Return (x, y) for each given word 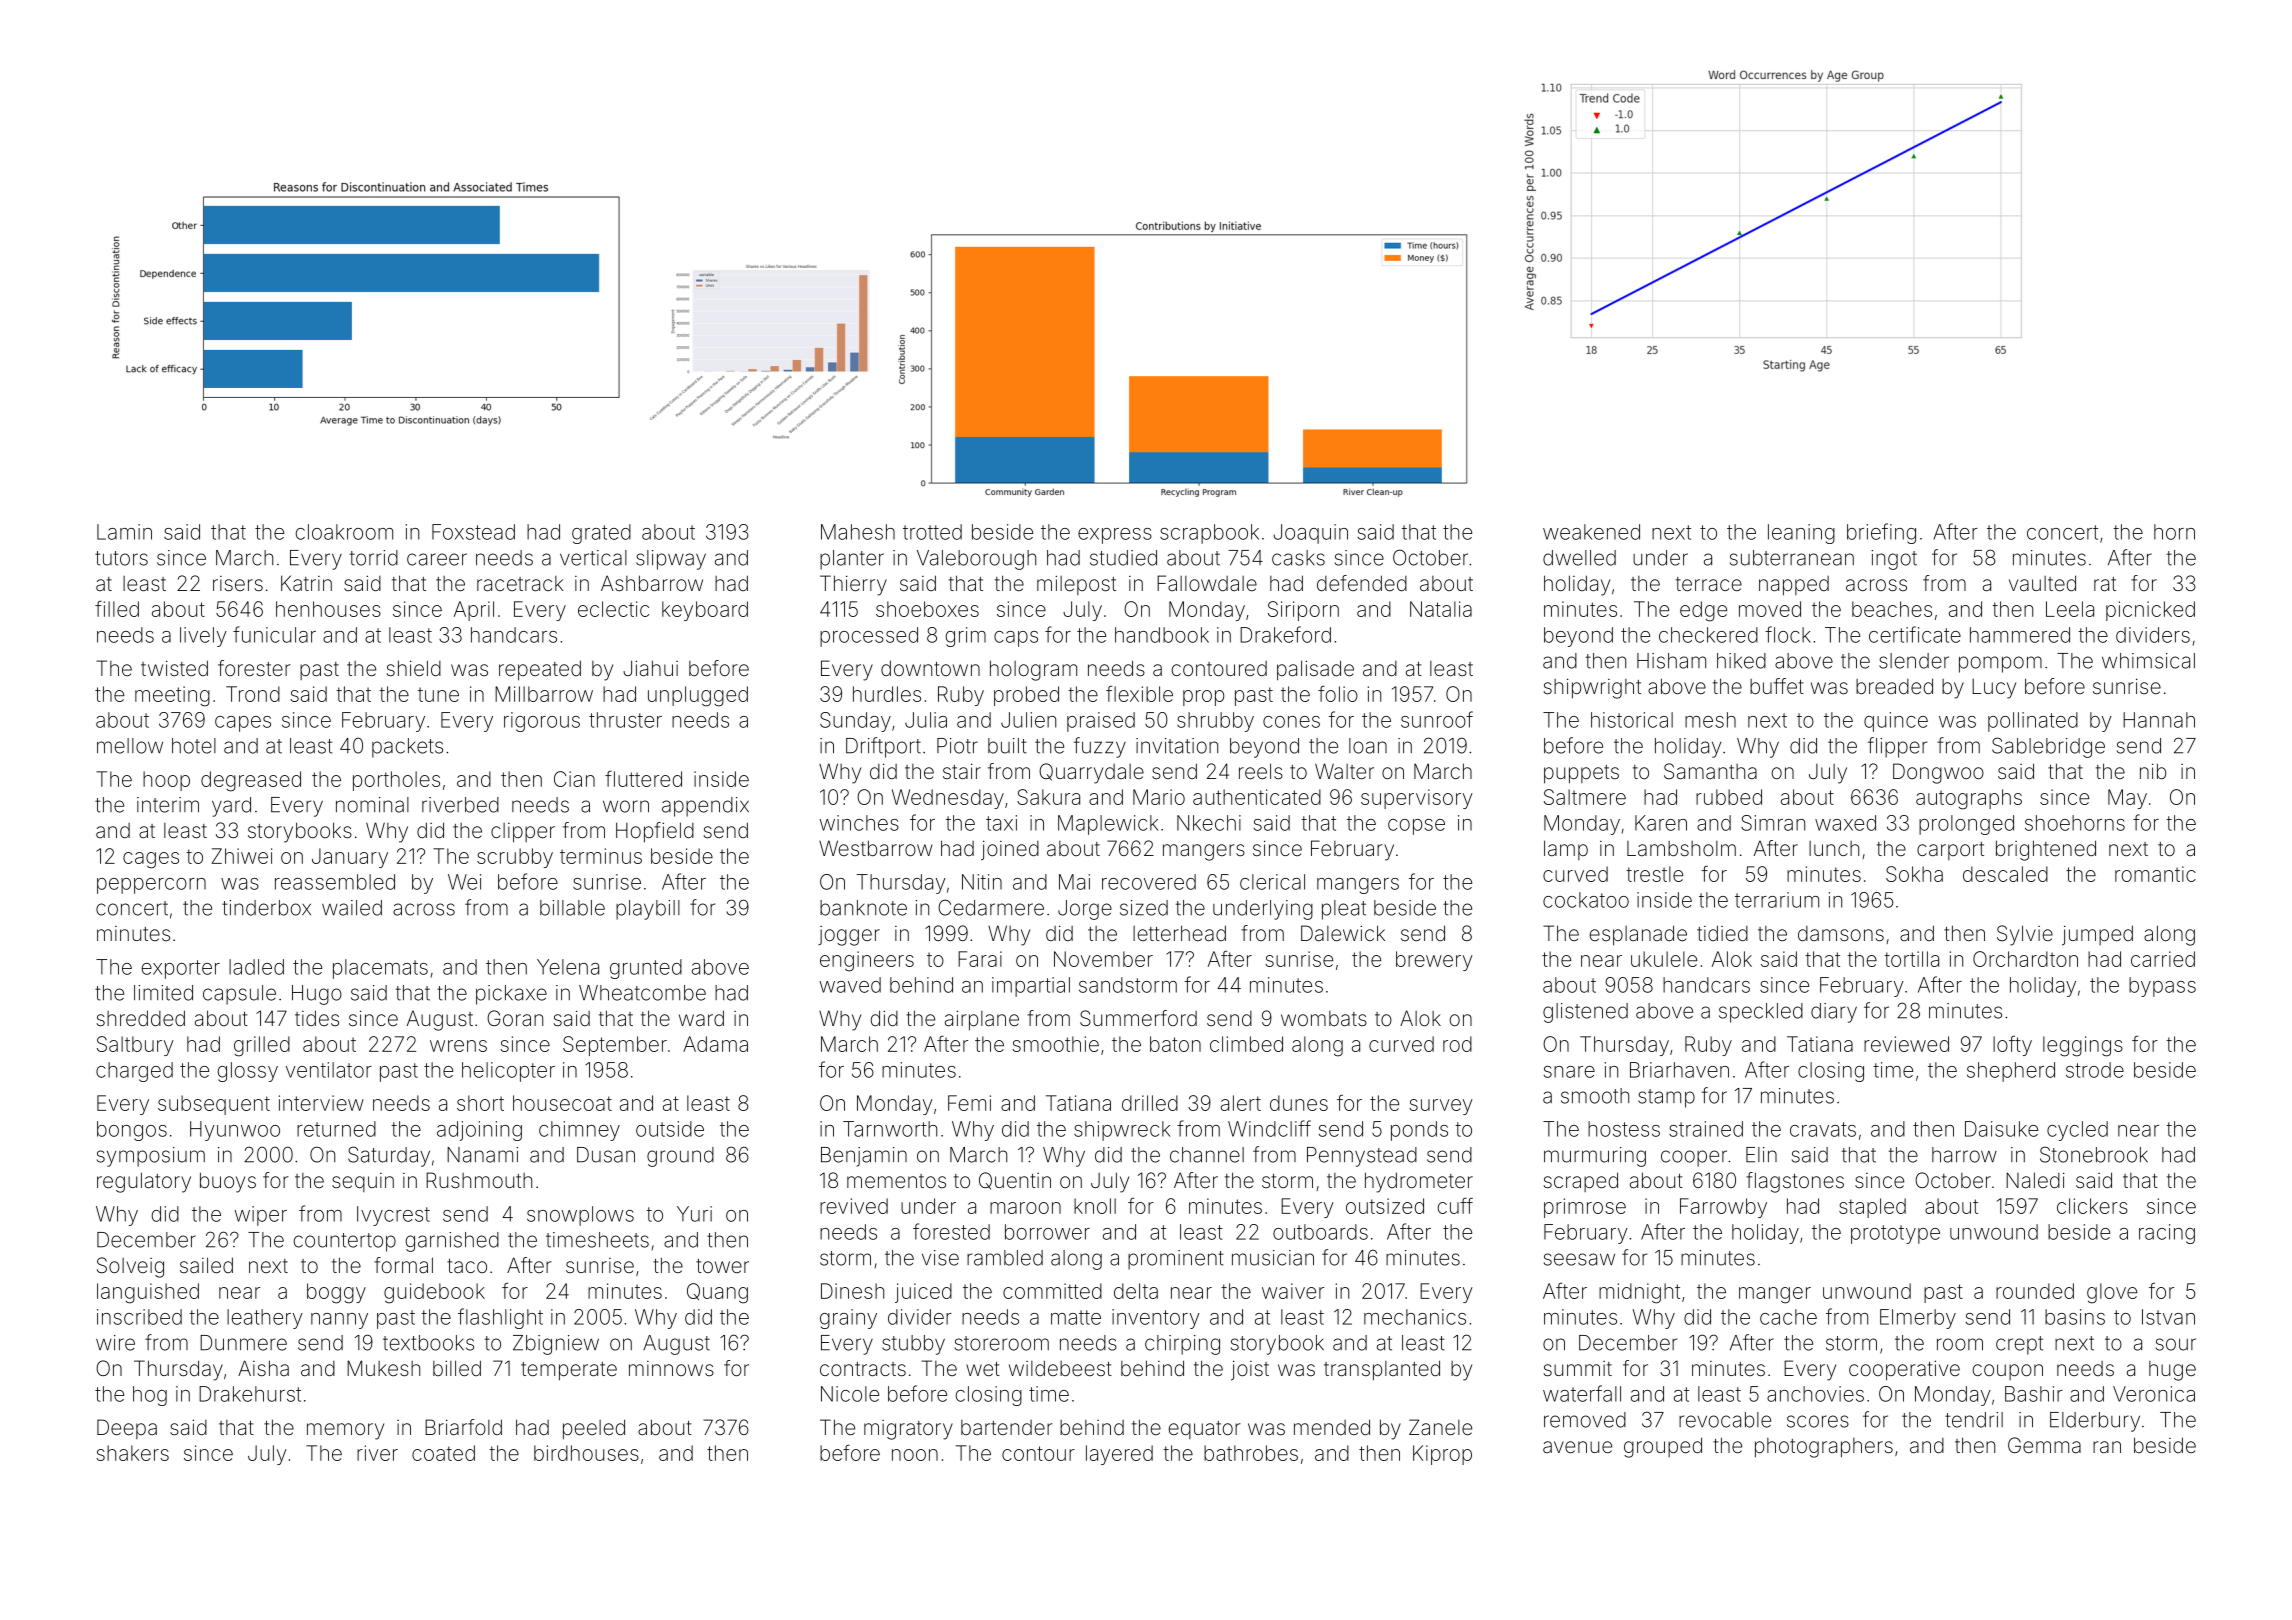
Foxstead (473, 532)
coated (443, 1453)
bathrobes (1251, 1453)
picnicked (2150, 611)
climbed (1246, 1044)
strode (2095, 1070)
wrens (458, 1046)
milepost (1076, 585)
